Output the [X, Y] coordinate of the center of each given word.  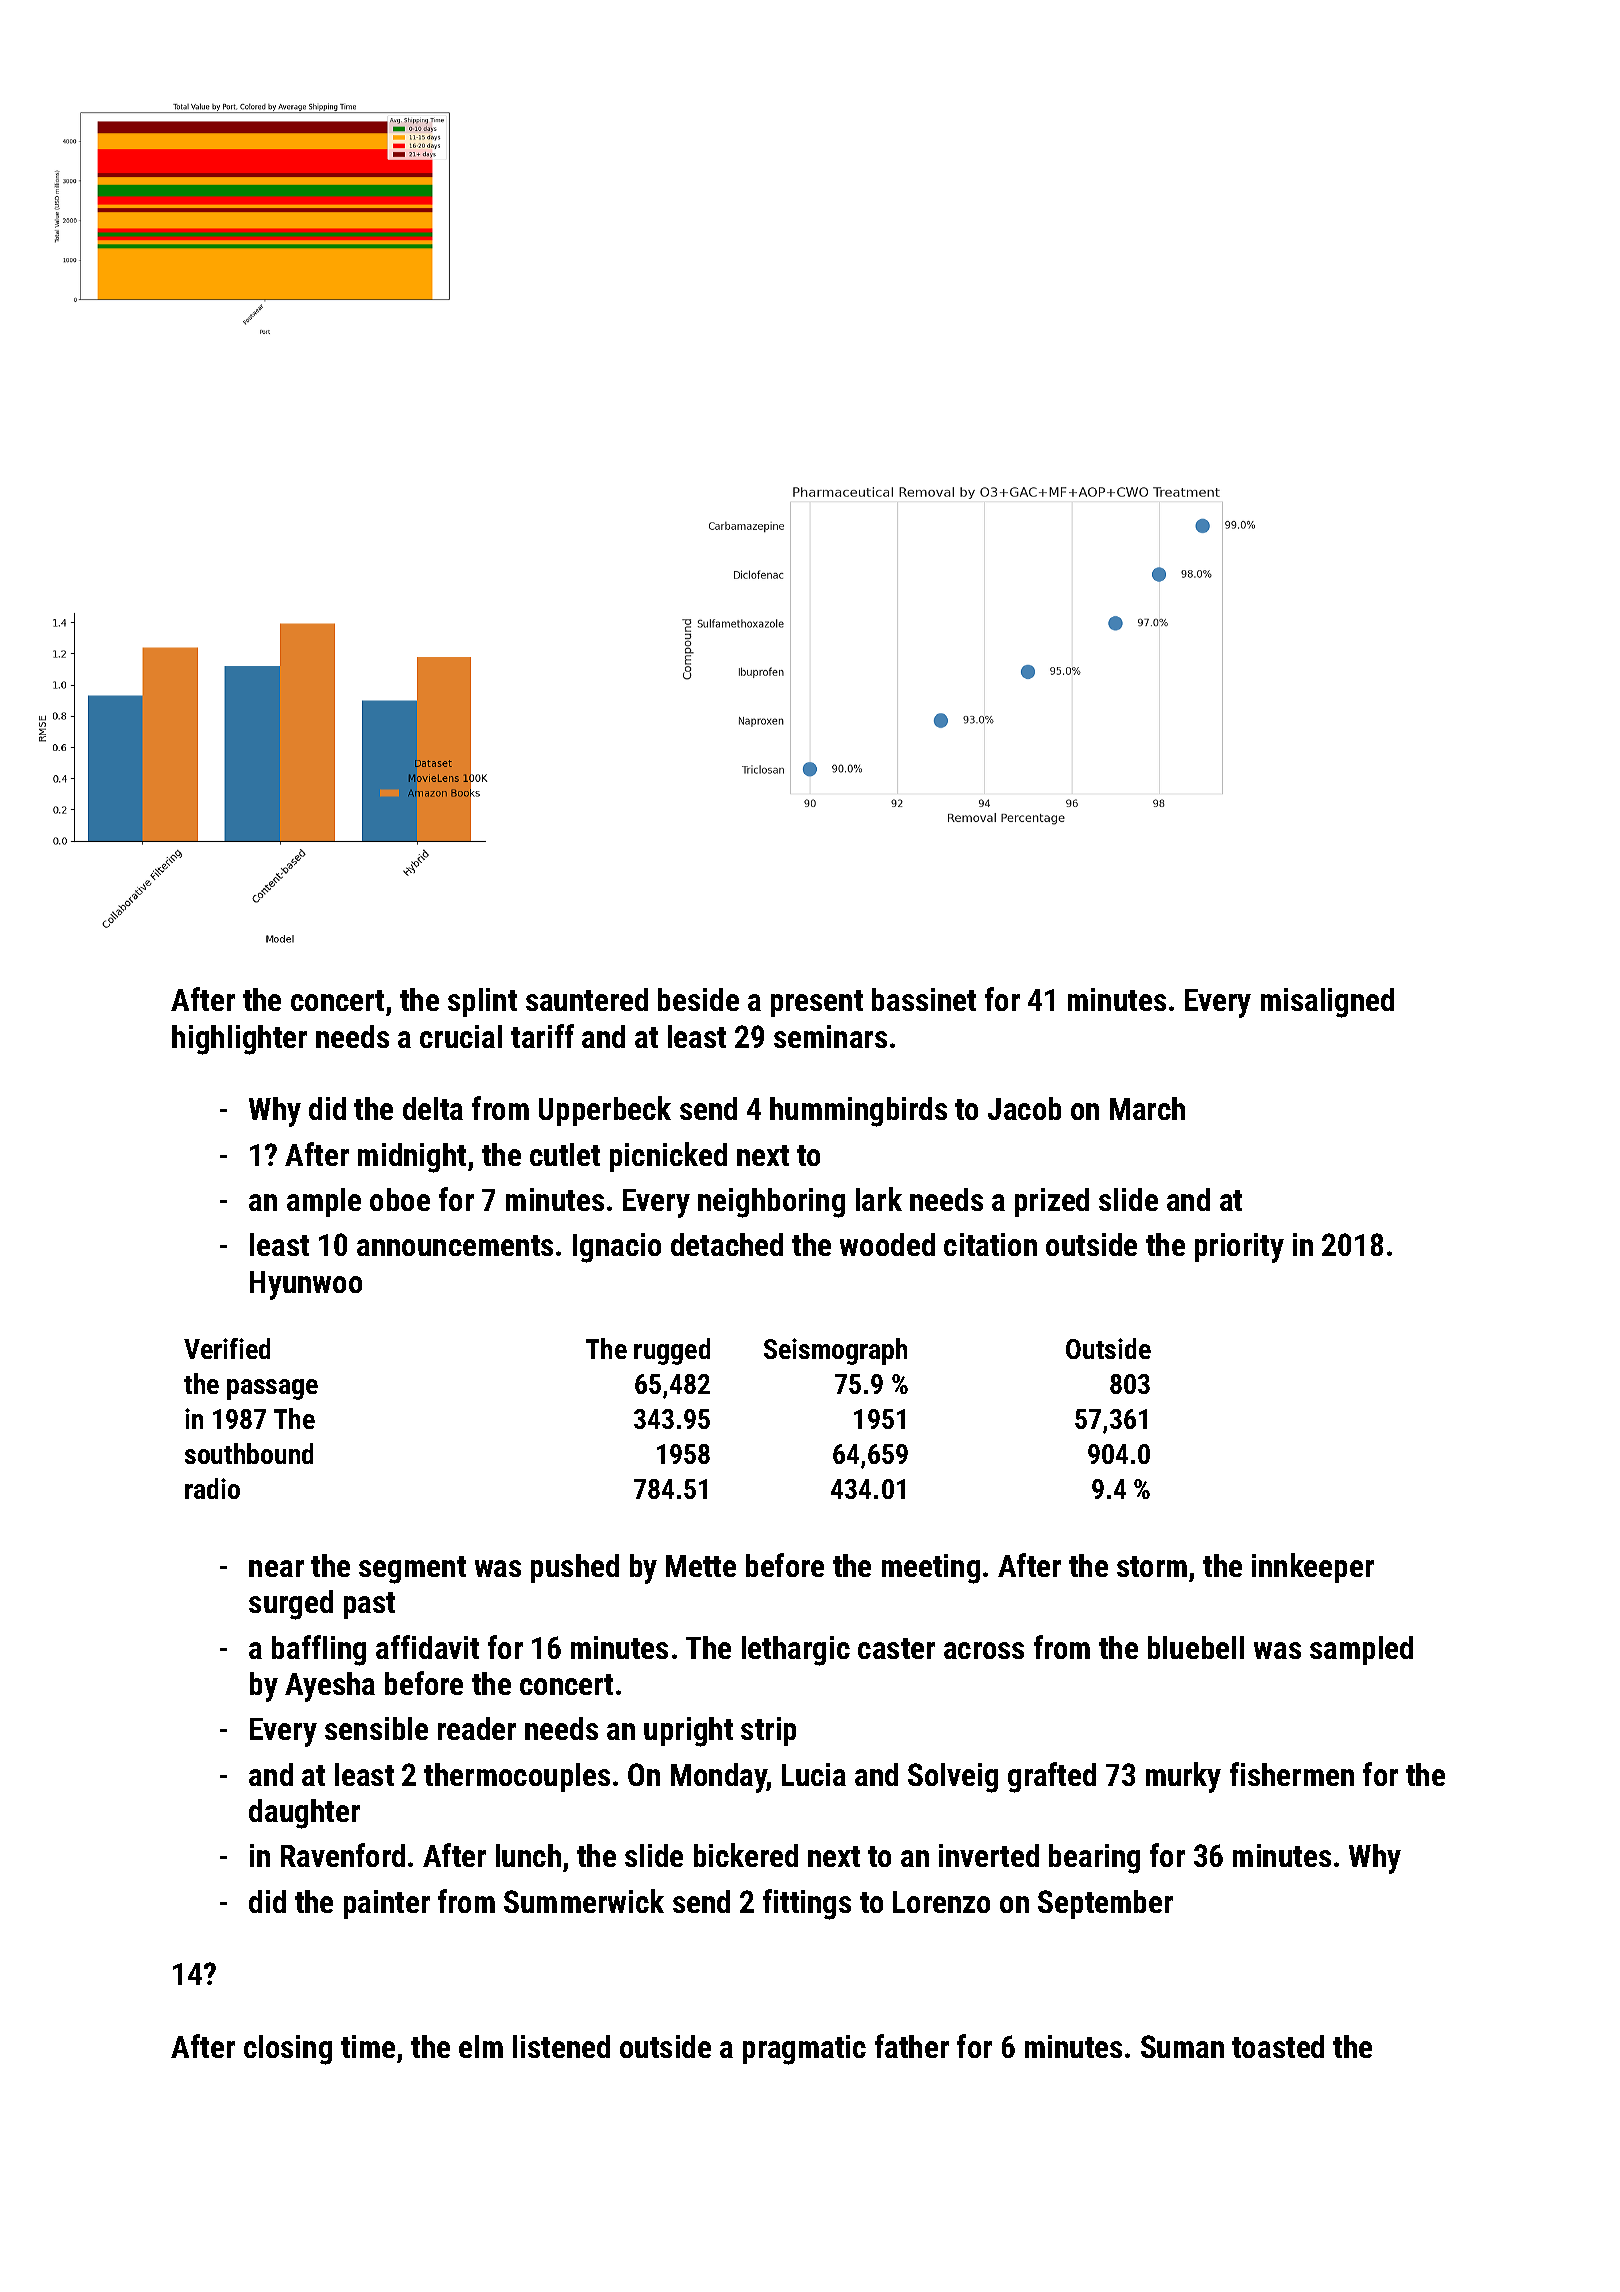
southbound [249, 1453]
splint [482, 1002]
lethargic [796, 1651]
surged [291, 1605]
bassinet [924, 999]
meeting [931, 1569]
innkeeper [1313, 1568]
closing [288, 2050]
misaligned [1327, 1003]
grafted [1052, 1777]
